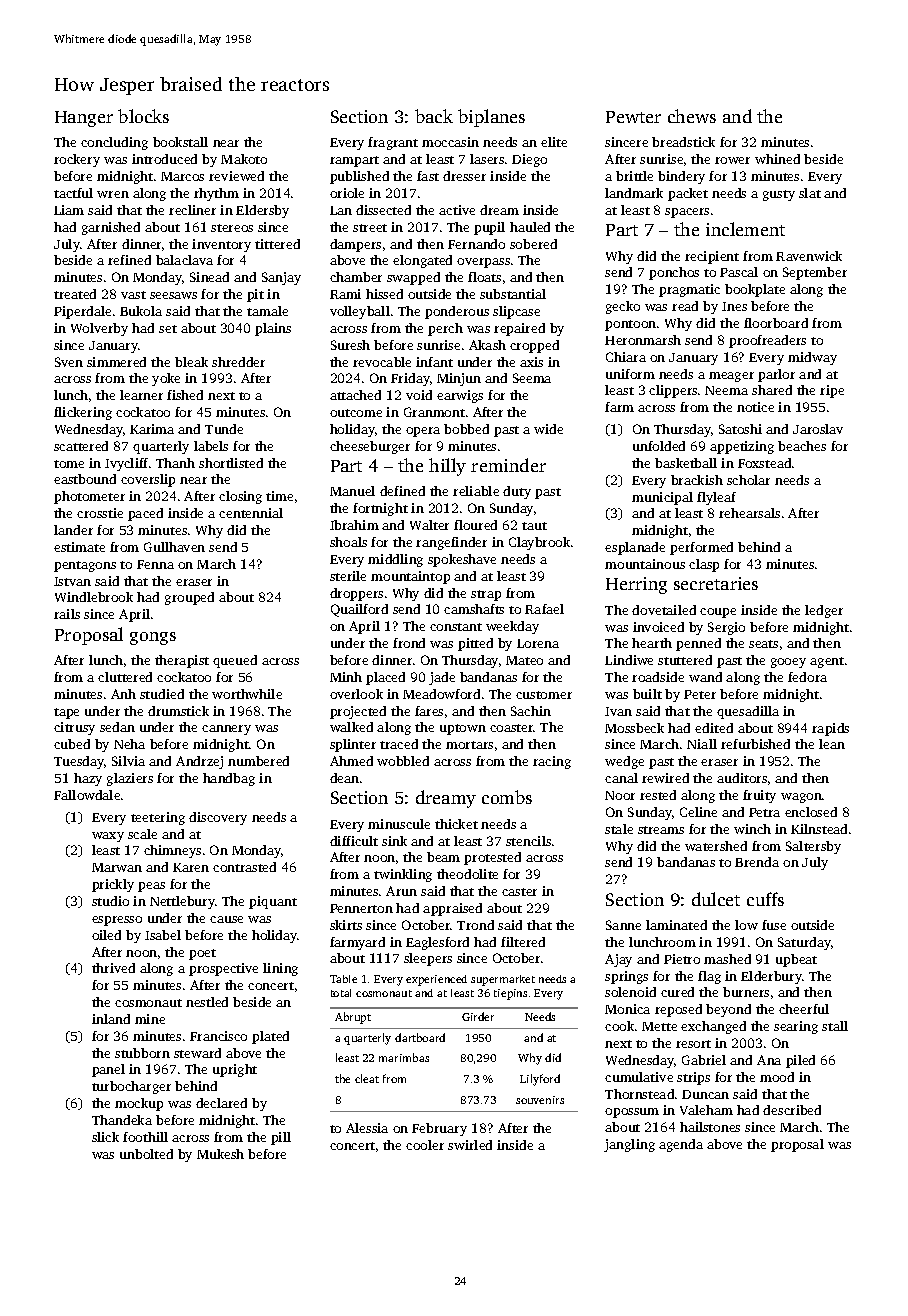  What do you see at coordinates (251, 513) in the screenshot?
I see `centennial` at bounding box center [251, 513].
